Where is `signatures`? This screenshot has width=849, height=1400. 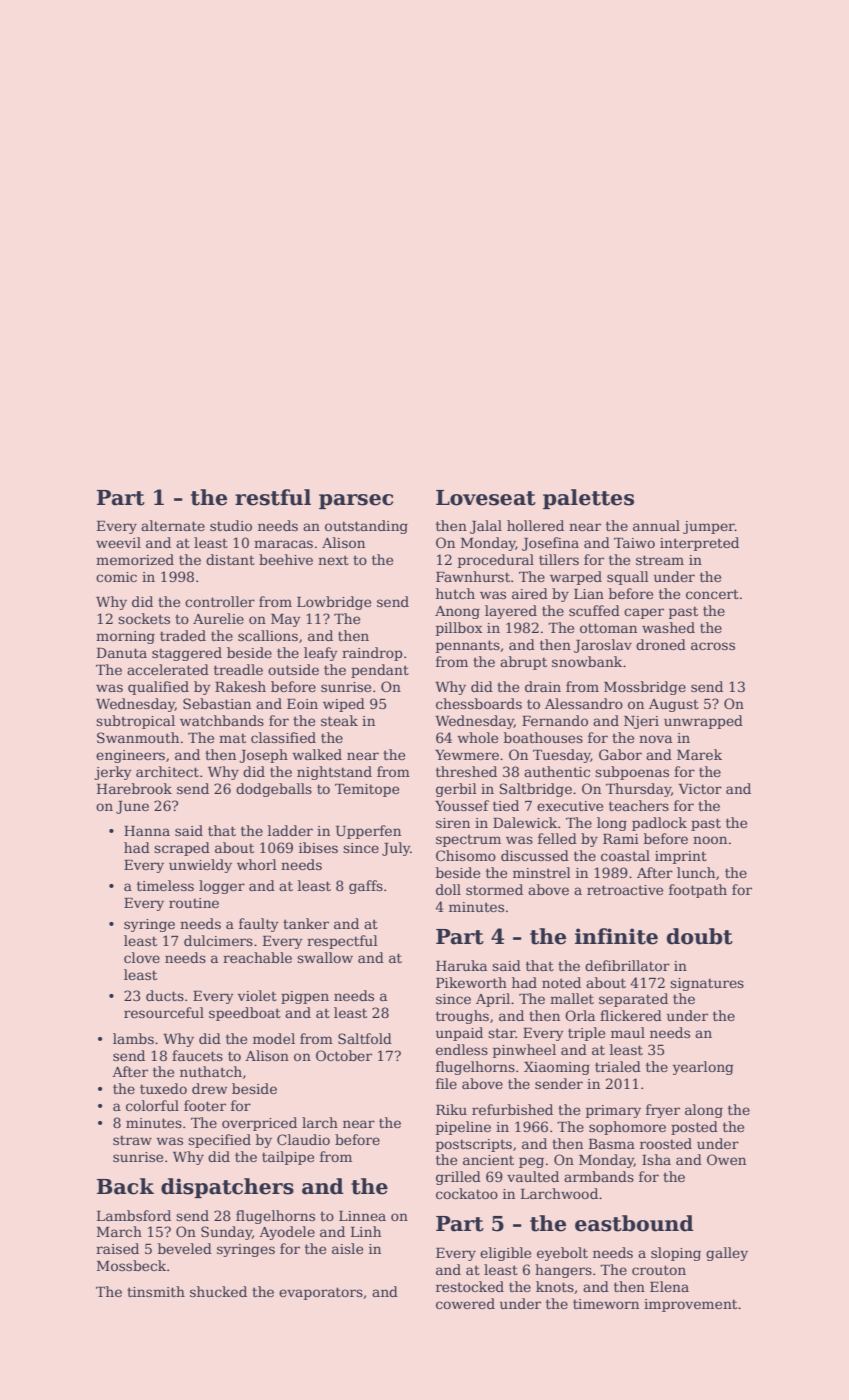 signatures is located at coordinates (707, 984).
